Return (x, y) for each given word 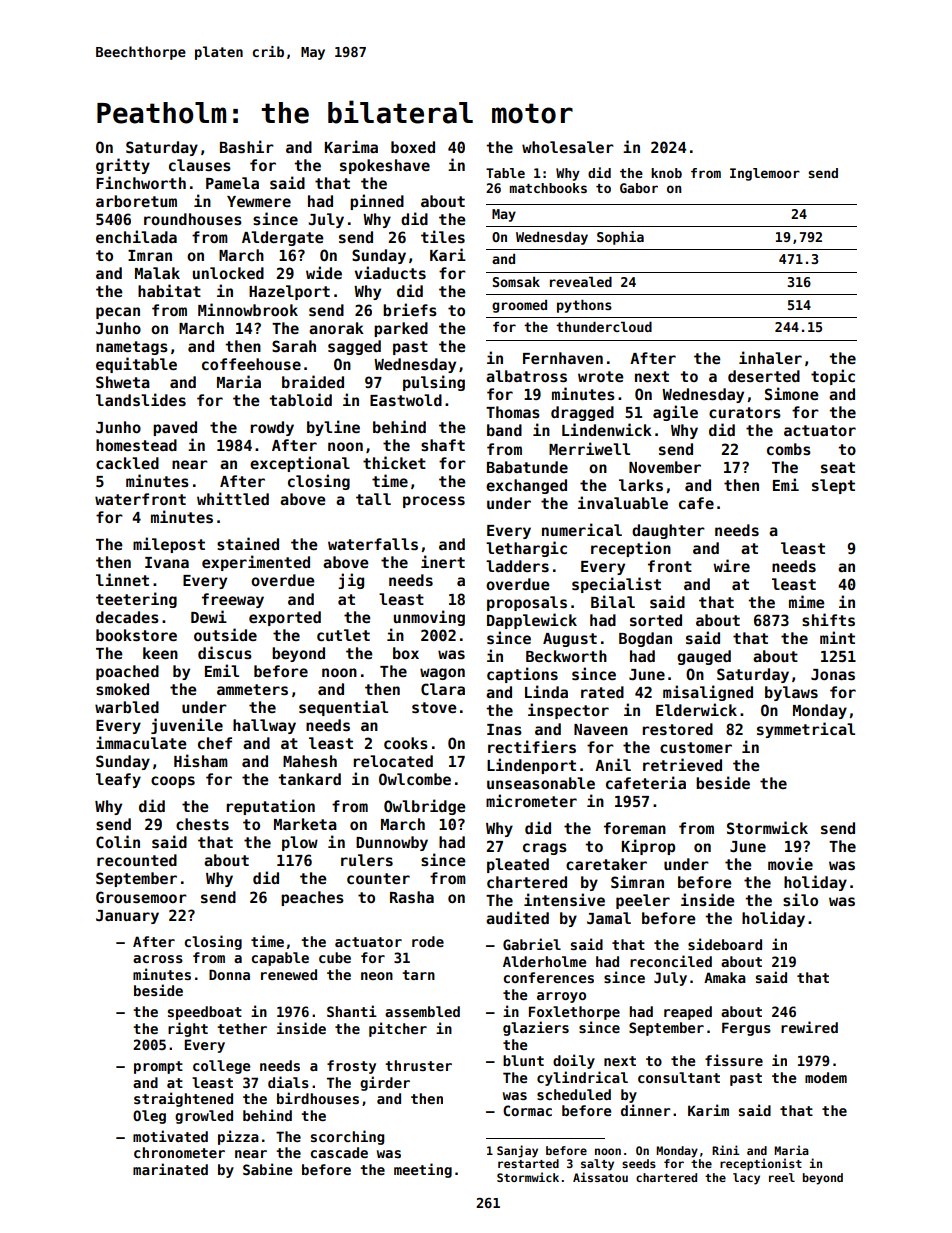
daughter (668, 531)
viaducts (390, 272)
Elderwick (696, 709)
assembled (422, 1011)
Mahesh (310, 761)
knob (666, 173)
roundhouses (193, 219)
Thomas (513, 412)
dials (288, 1082)
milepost (169, 545)
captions (522, 675)
